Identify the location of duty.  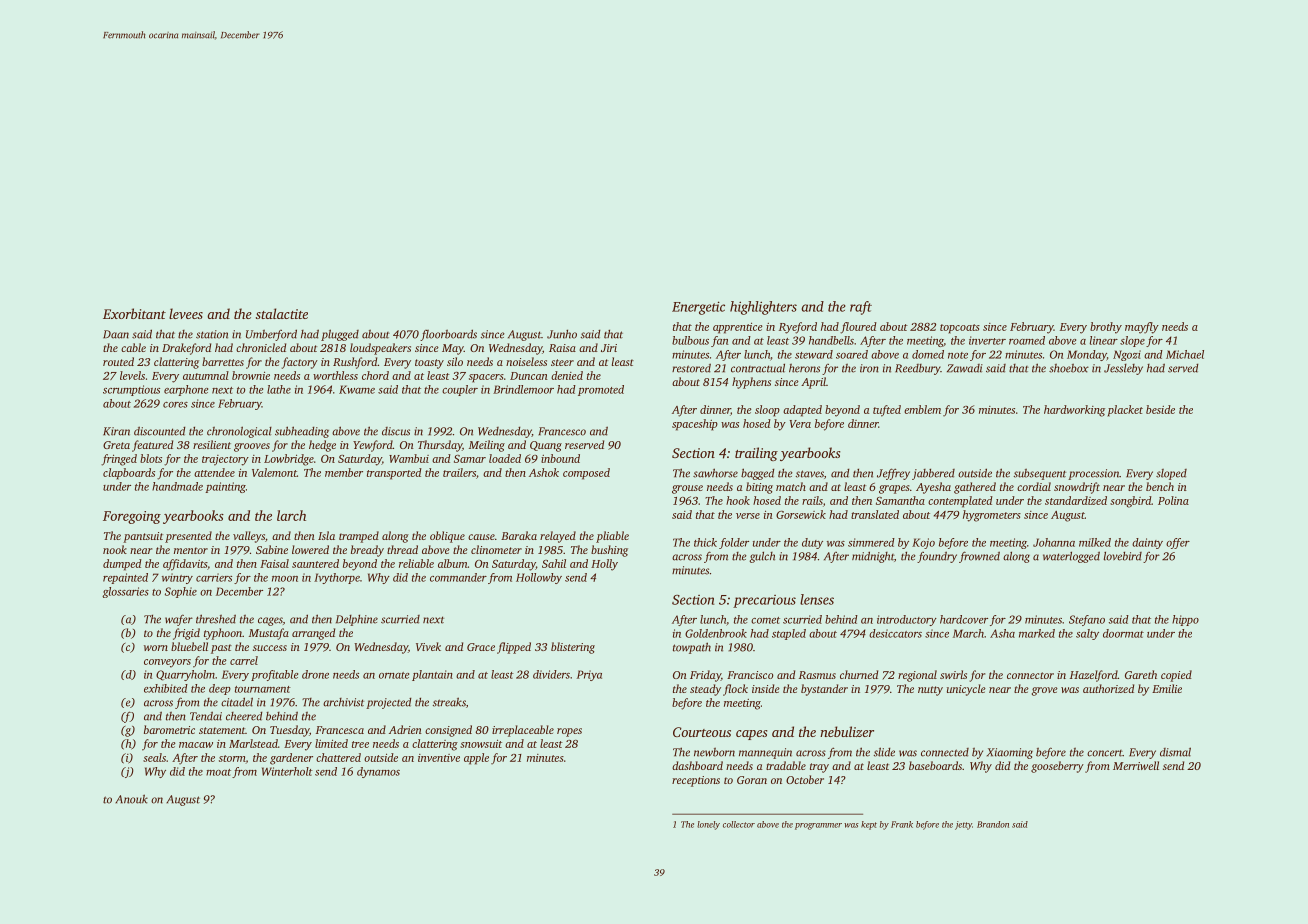
(812, 543).
